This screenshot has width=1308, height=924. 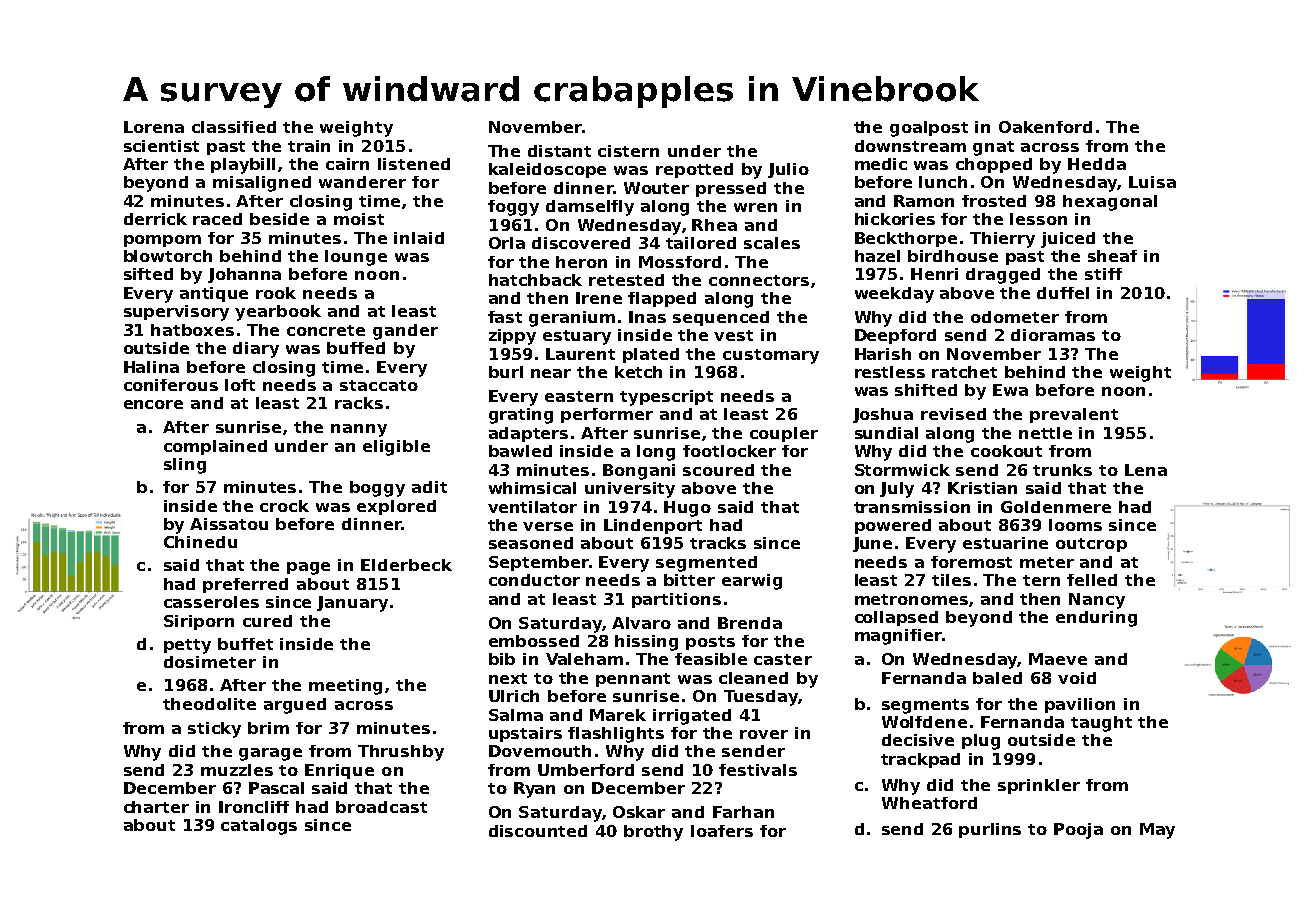 What do you see at coordinates (534, 580) in the screenshot?
I see `conductor` at bounding box center [534, 580].
